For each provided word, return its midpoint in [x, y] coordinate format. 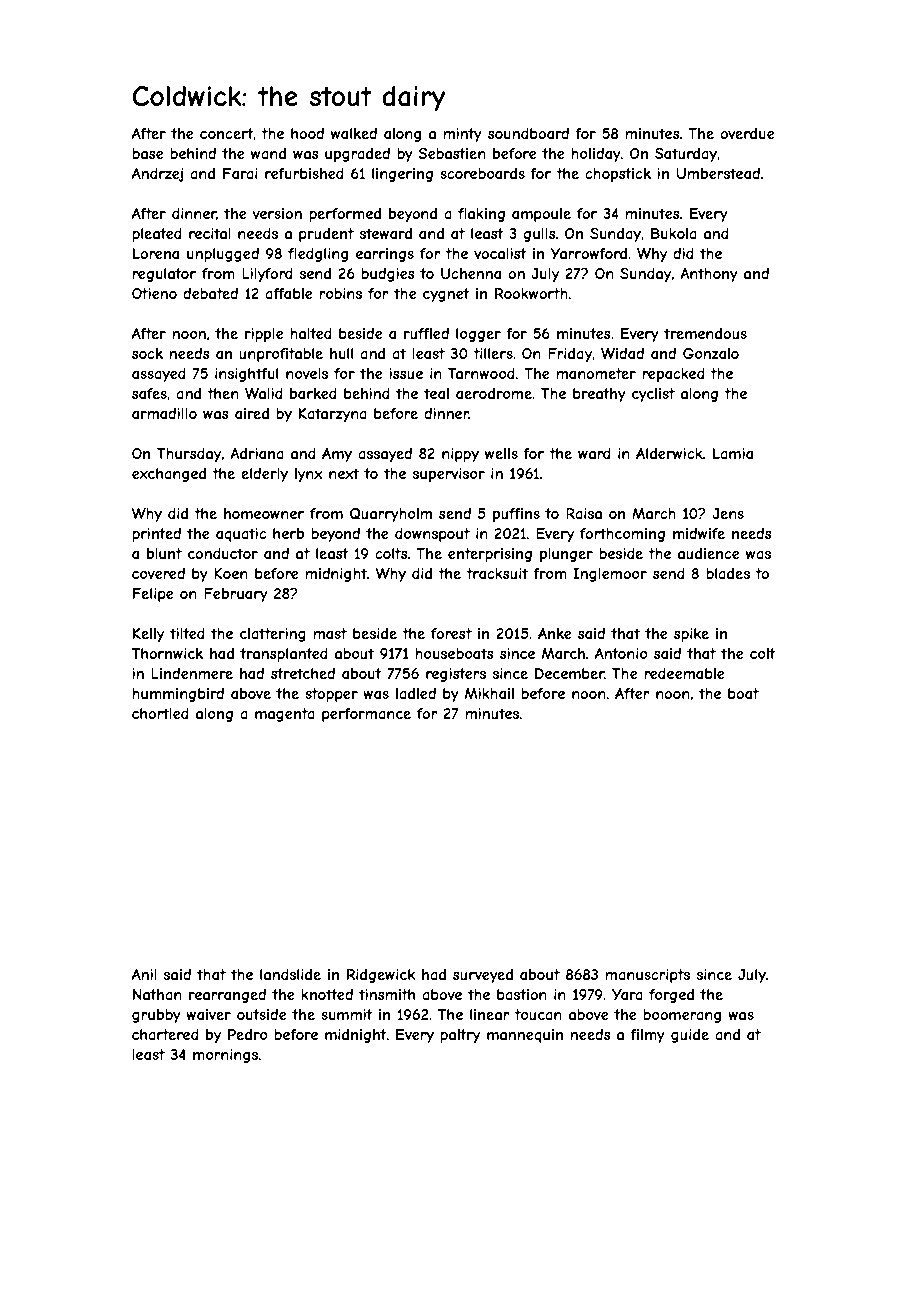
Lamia [733, 453]
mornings [225, 1056]
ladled [416, 693]
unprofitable [281, 355]
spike [691, 635]
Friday [570, 355]
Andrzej [157, 175]
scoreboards [482, 173]
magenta [285, 715]
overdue [747, 133]
